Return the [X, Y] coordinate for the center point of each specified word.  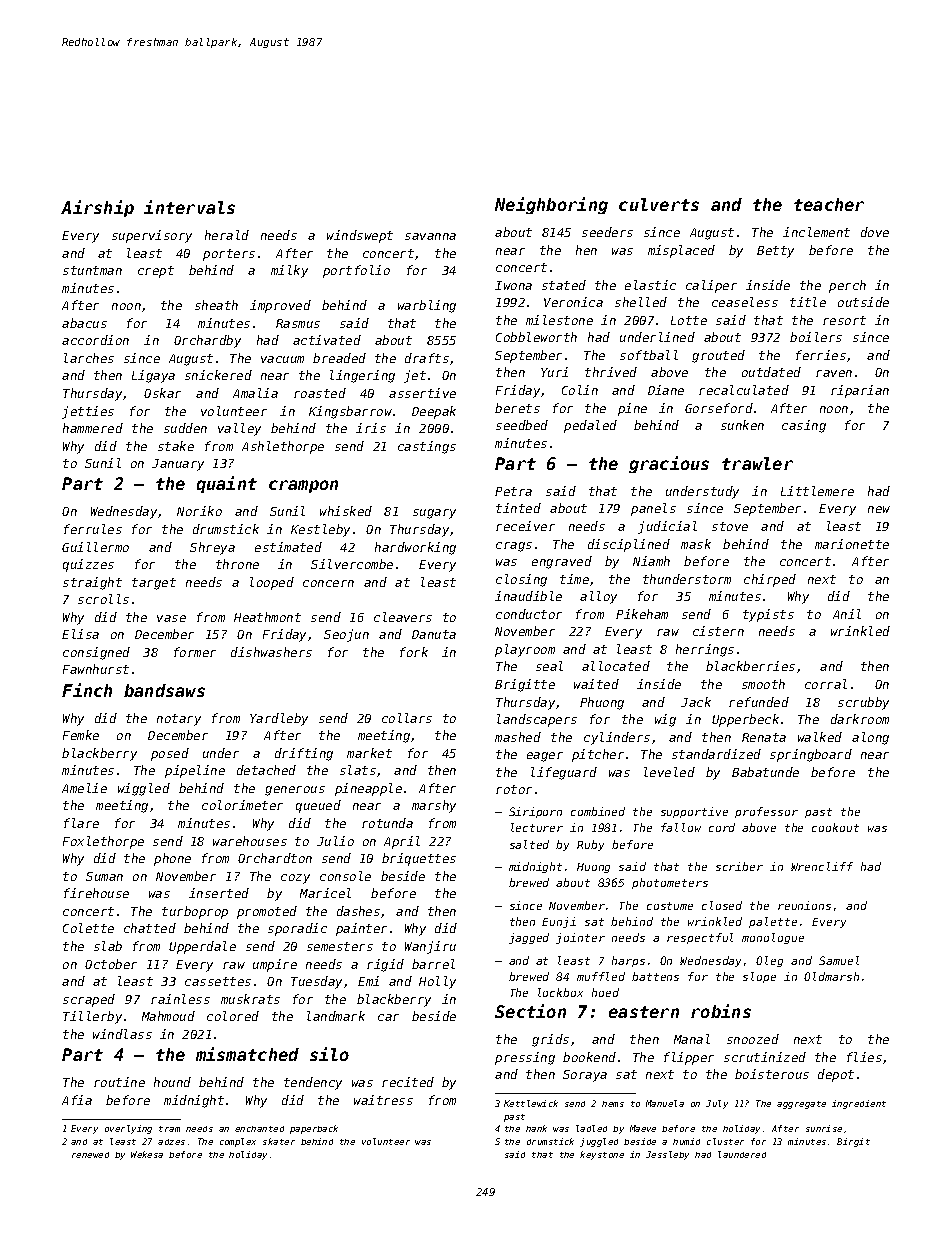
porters [229, 255]
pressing [525, 1058]
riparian [860, 391]
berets [517, 408]
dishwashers [271, 652]
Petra [513, 491]
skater [279, 1141]
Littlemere [817, 491]
